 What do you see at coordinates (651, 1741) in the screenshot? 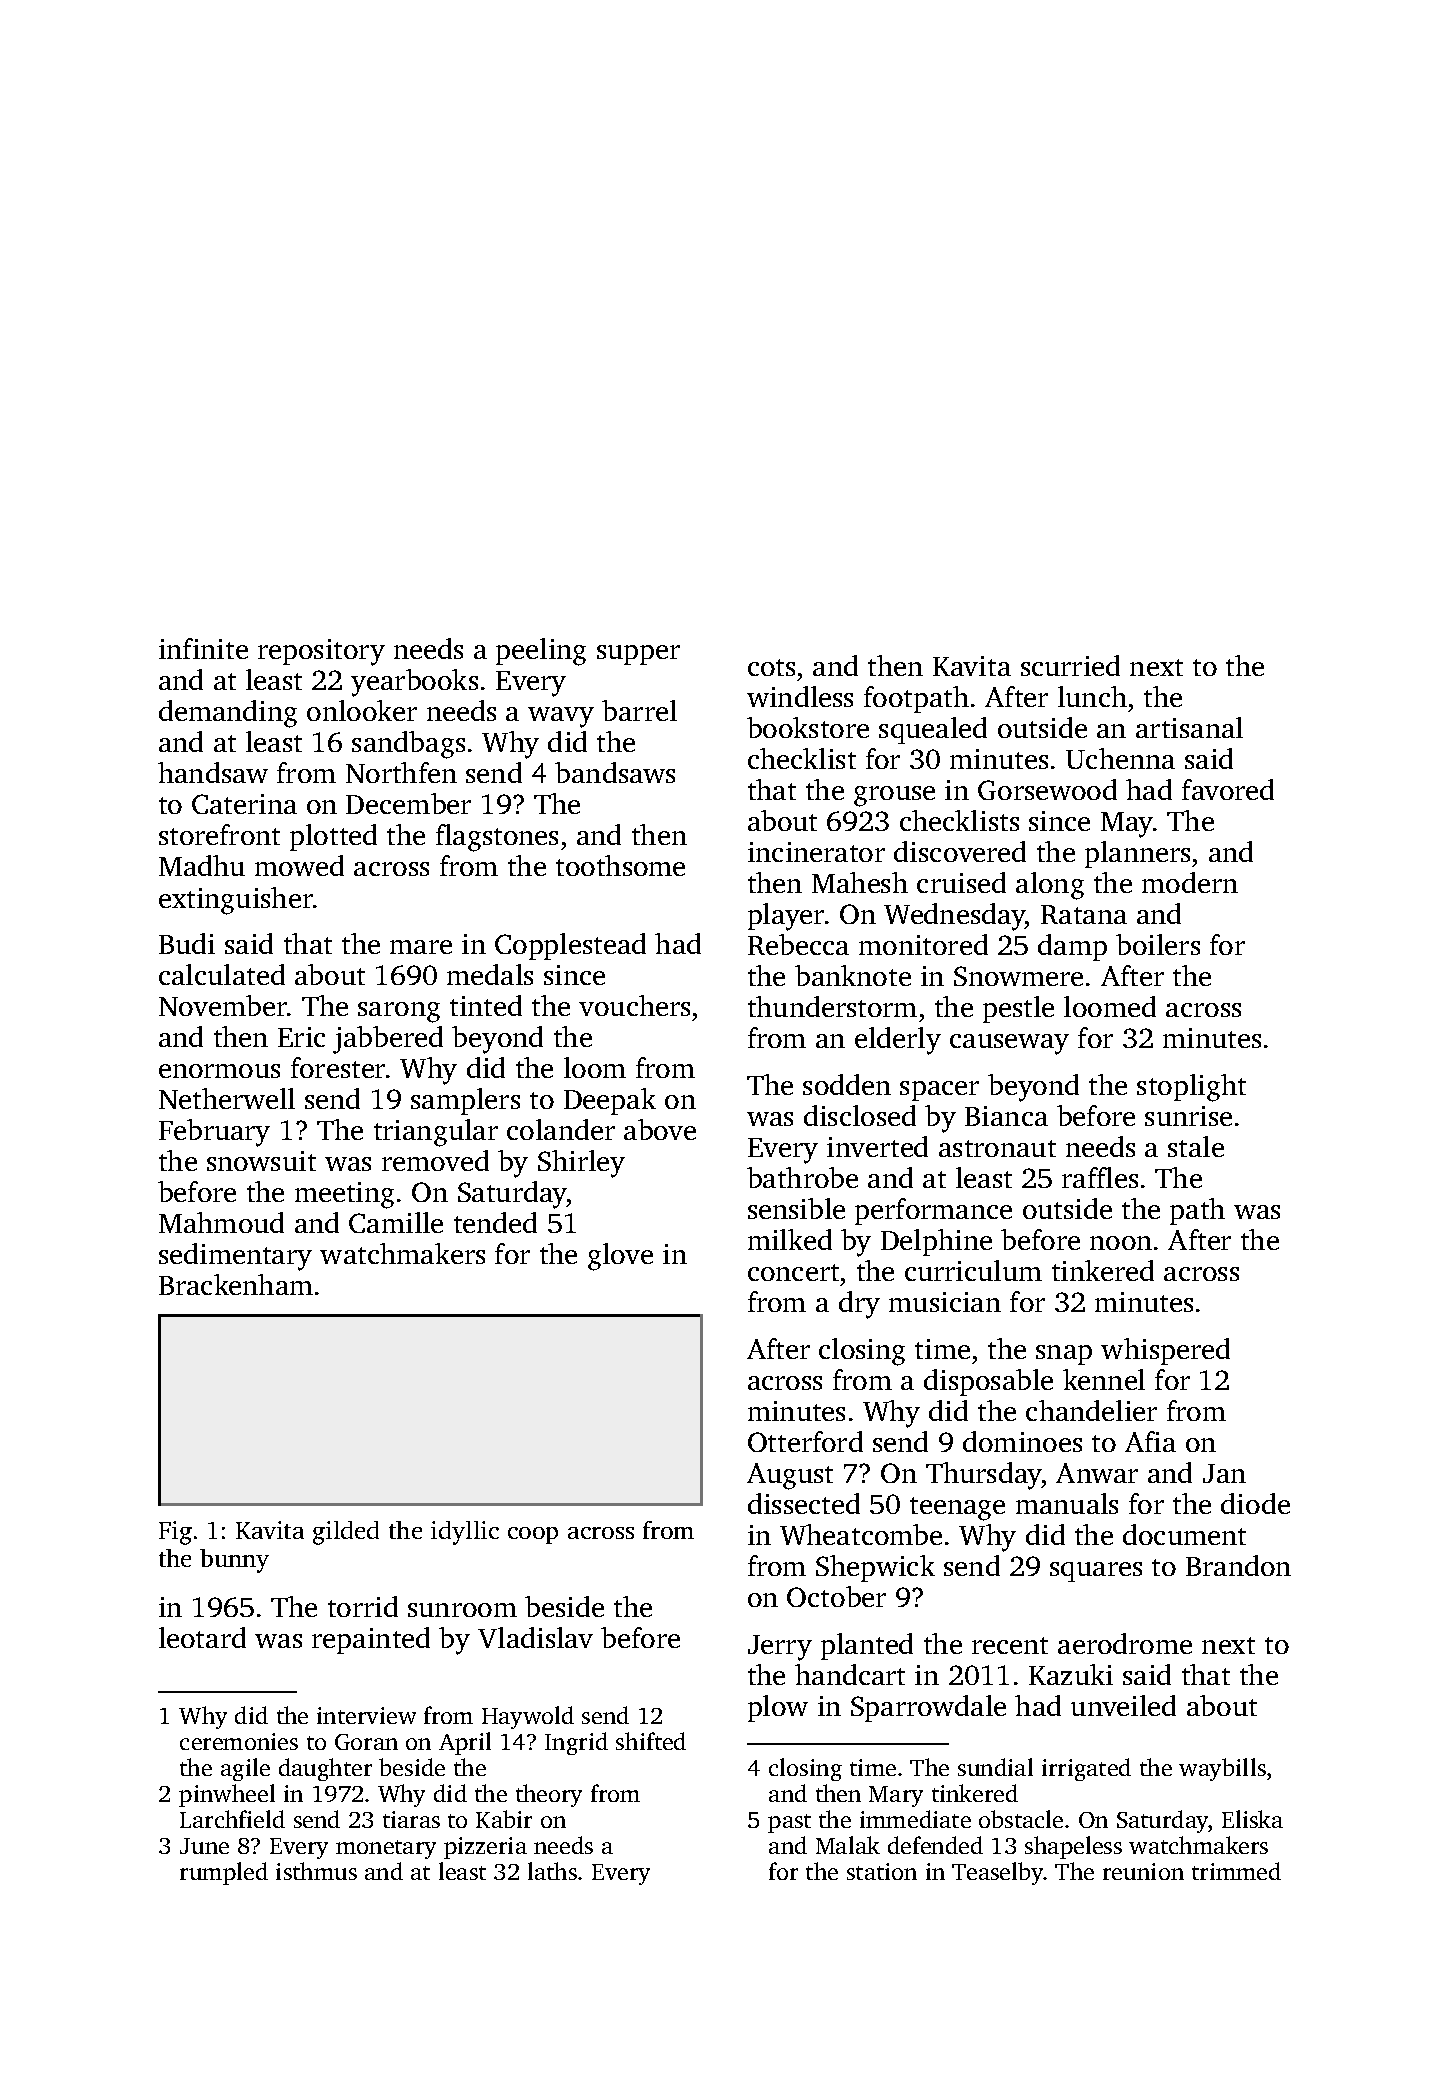
I see `shifted` at bounding box center [651, 1741].
